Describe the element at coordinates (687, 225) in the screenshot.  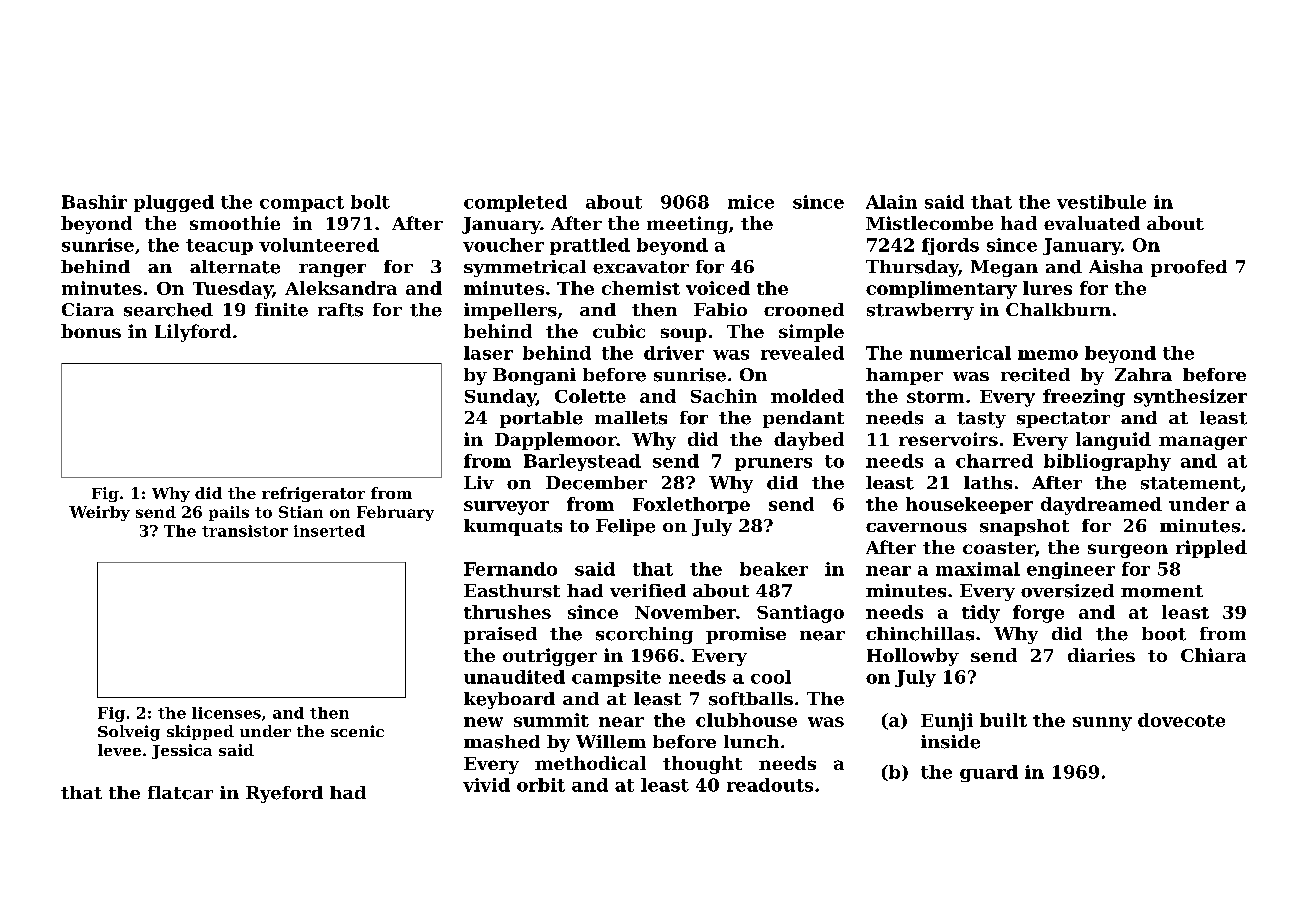
I see `meeting` at that location.
